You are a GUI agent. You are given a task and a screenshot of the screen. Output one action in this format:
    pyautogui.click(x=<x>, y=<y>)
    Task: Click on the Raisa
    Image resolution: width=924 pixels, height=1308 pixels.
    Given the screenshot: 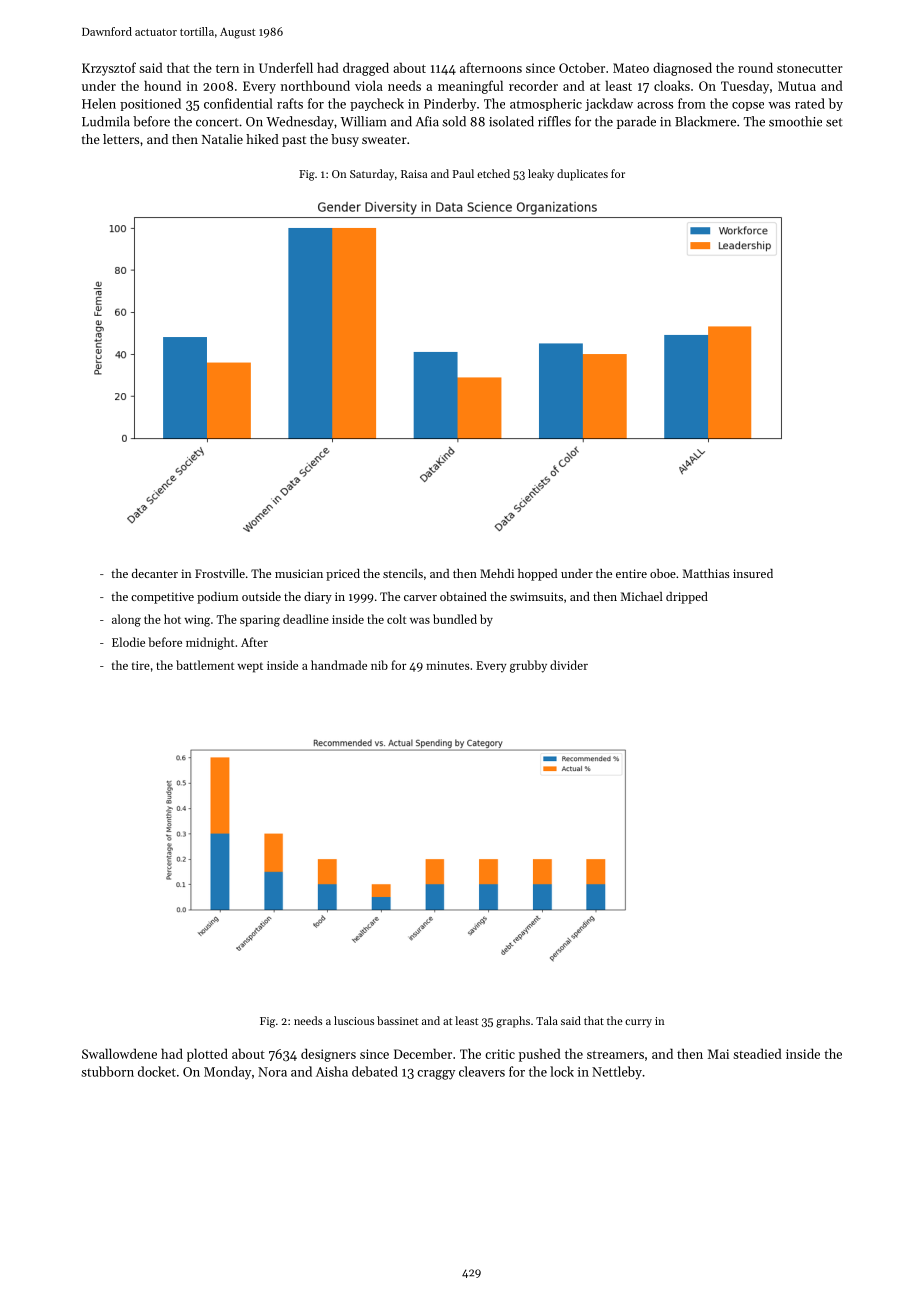 What is the action you would take?
    pyautogui.click(x=414, y=174)
